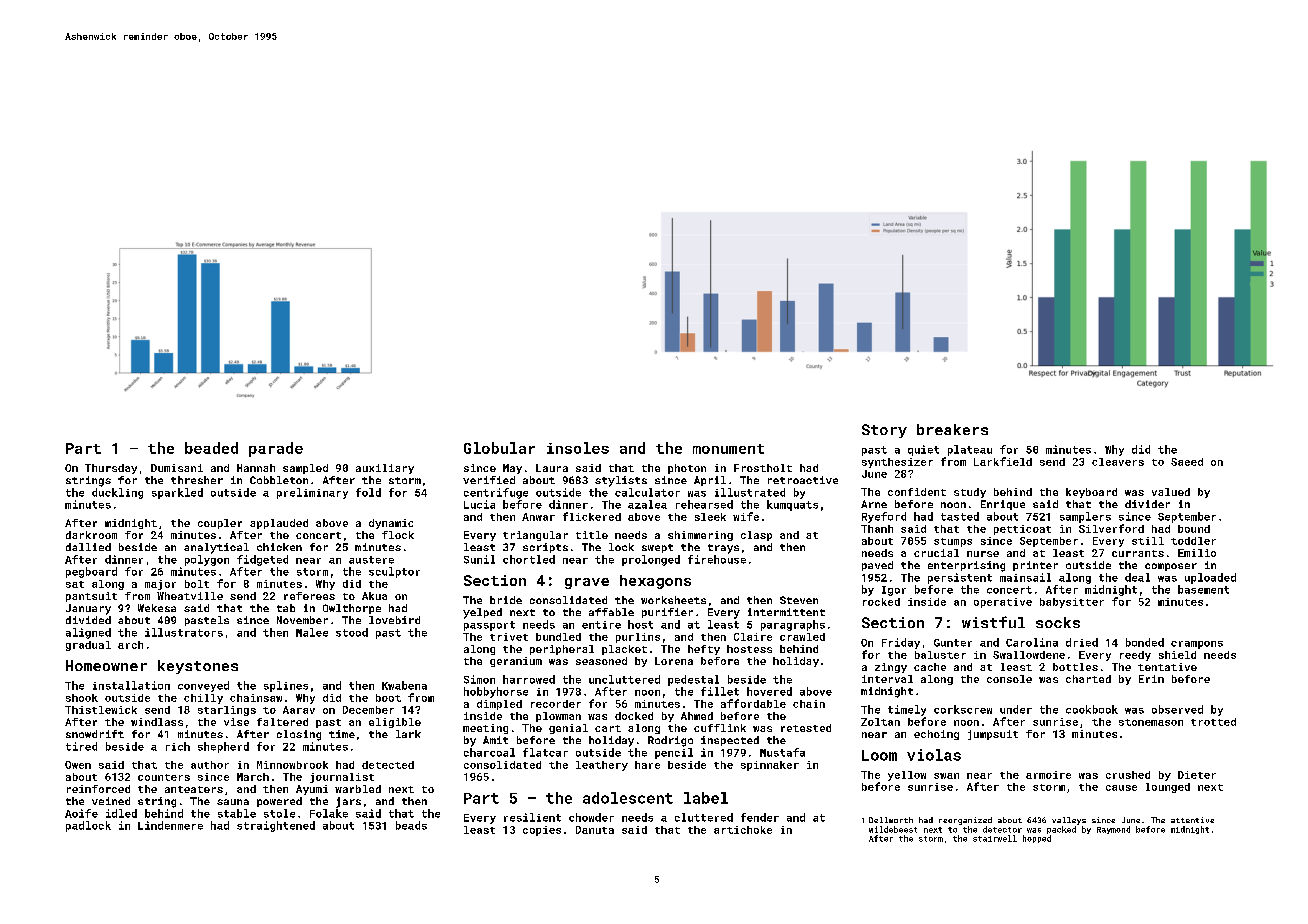 The image size is (1308, 924). I want to click on Danuta, so click(595, 830).
